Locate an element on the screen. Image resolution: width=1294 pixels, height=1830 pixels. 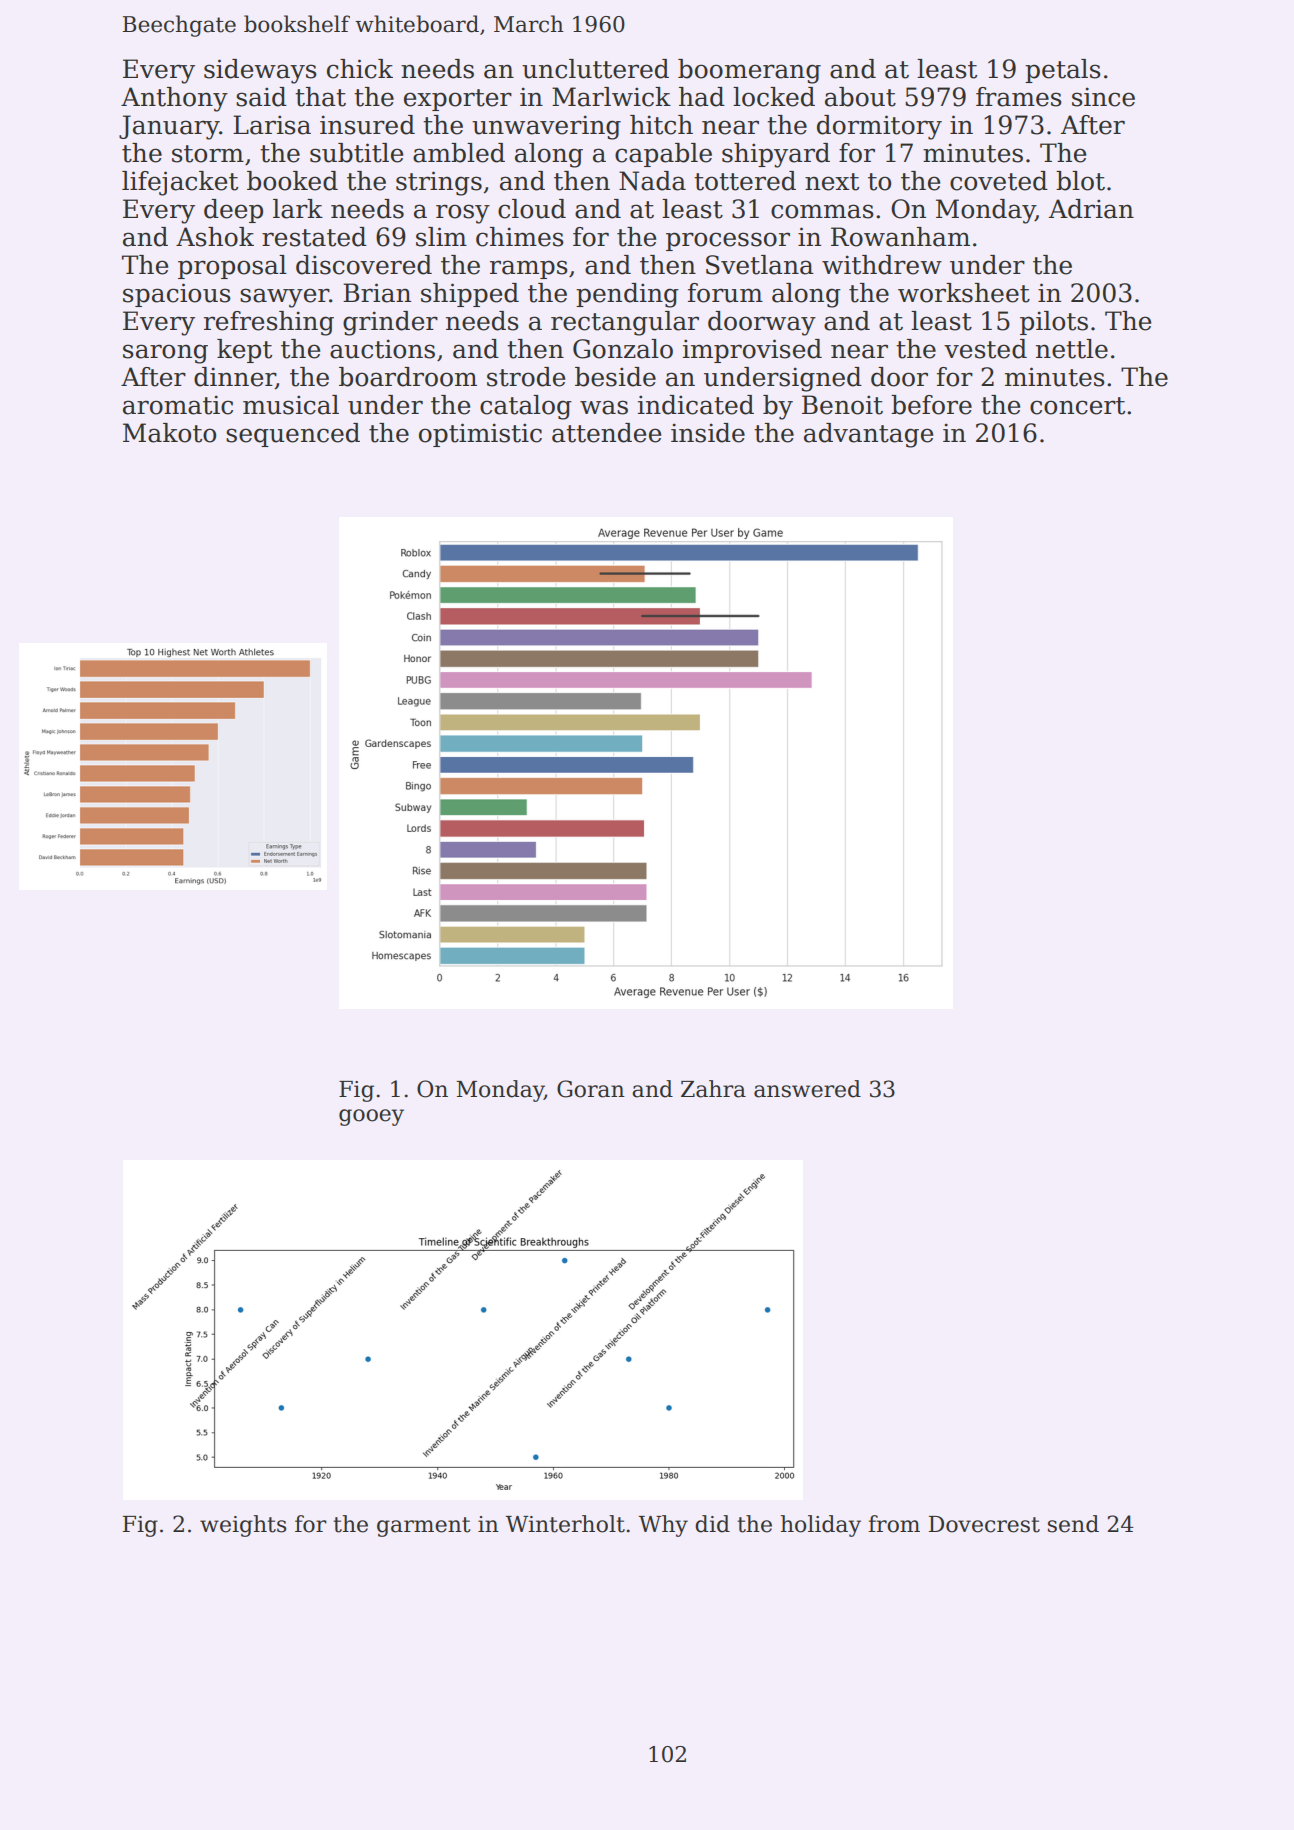
holiday is located at coordinates (820, 1526).
